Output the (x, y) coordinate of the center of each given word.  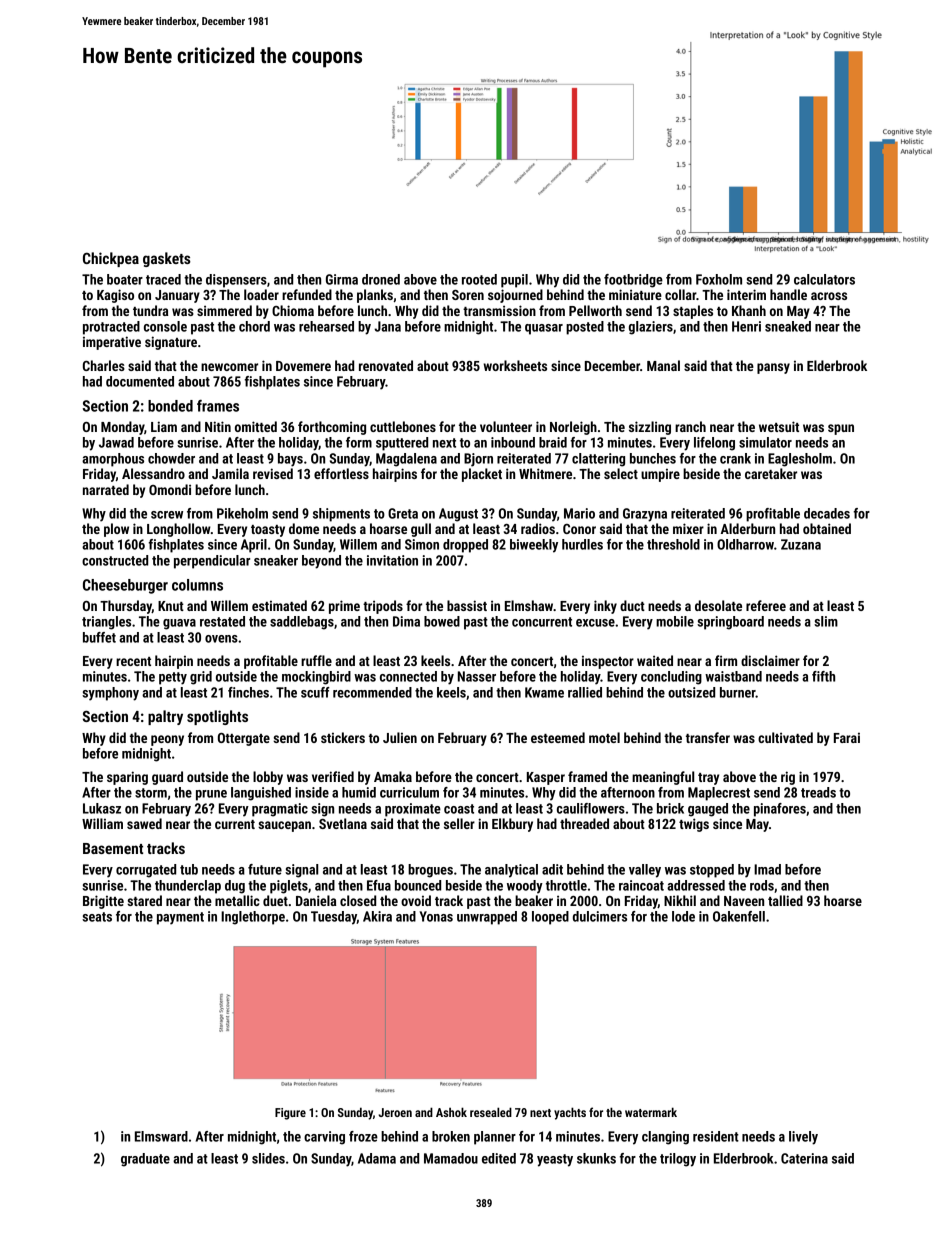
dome (304, 528)
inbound (513, 442)
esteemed (558, 737)
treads (818, 792)
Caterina (804, 1158)
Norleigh (573, 428)
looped (550, 918)
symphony (110, 694)
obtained (827, 528)
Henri (746, 326)
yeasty (555, 1160)
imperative (112, 343)
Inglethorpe (253, 918)
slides (268, 1158)
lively (803, 1138)
